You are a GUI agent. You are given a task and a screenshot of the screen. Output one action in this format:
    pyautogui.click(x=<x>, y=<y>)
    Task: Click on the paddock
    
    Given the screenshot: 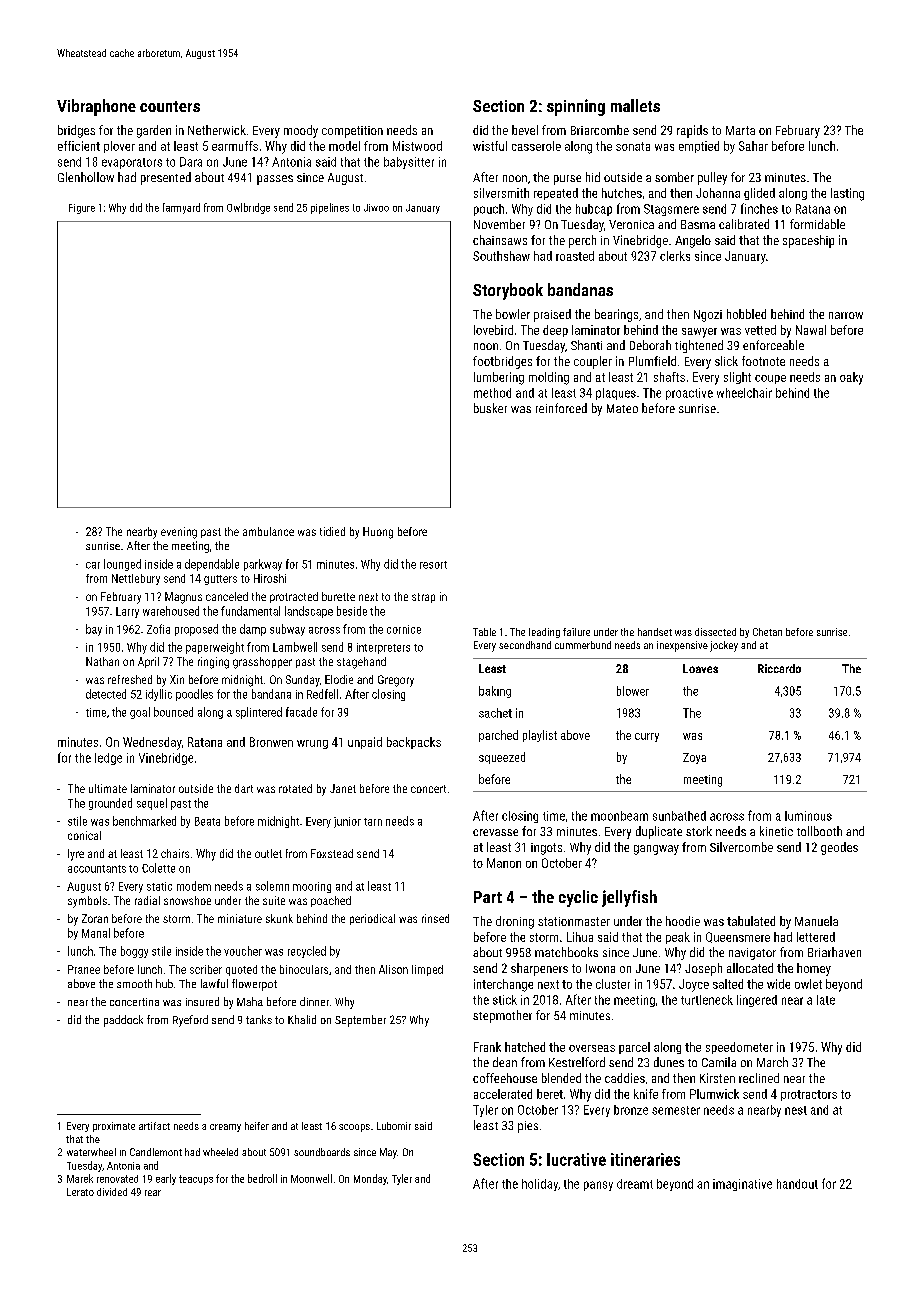 What is the action you would take?
    pyautogui.click(x=123, y=1021)
